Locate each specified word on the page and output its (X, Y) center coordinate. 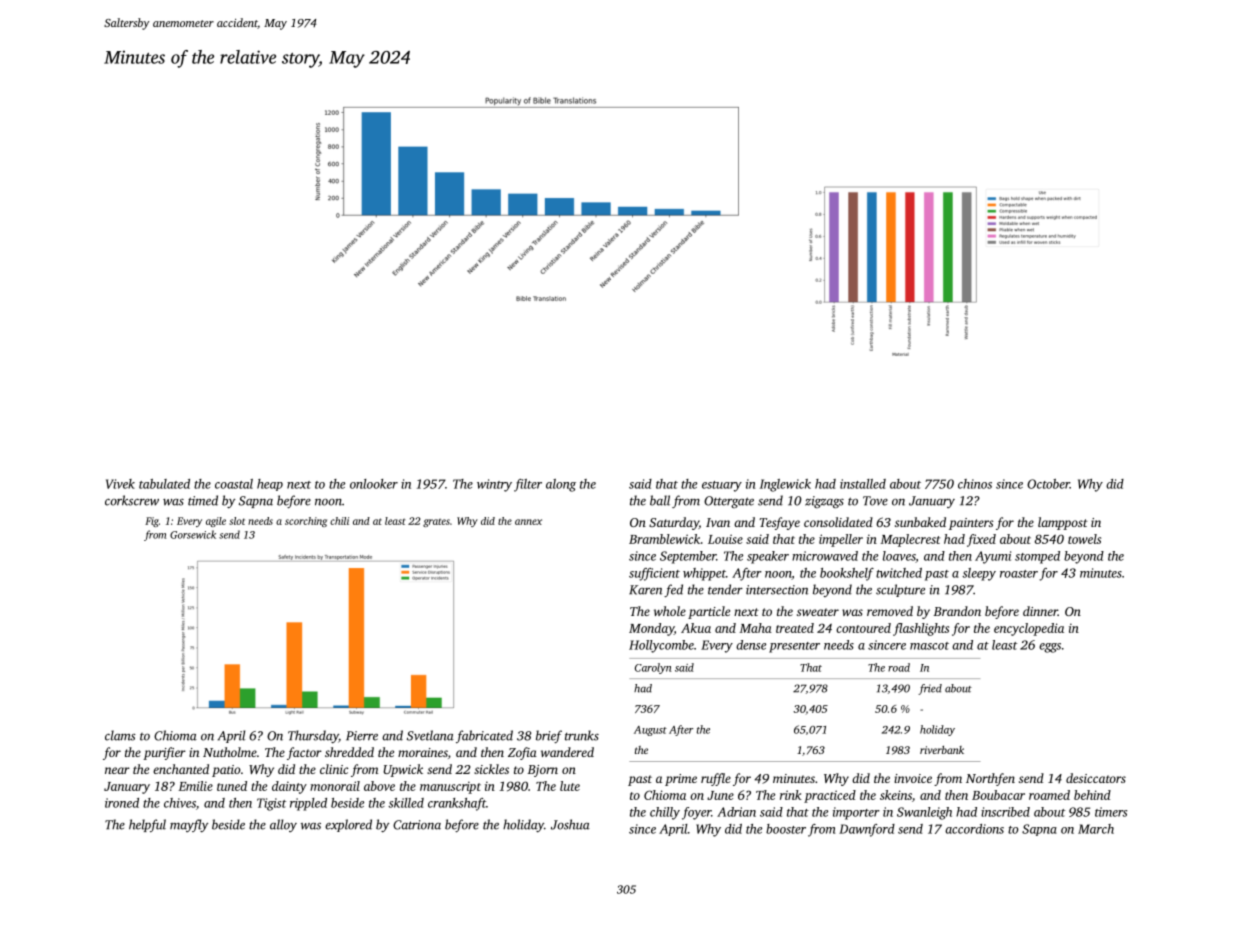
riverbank (942, 750)
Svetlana (430, 735)
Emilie (195, 786)
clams (120, 735)
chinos (975, 484)
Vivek (120, 484)
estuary (722, 486)
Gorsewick (193, 534)
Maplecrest (910, 540)
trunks (582, 735)
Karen (645, 590)
